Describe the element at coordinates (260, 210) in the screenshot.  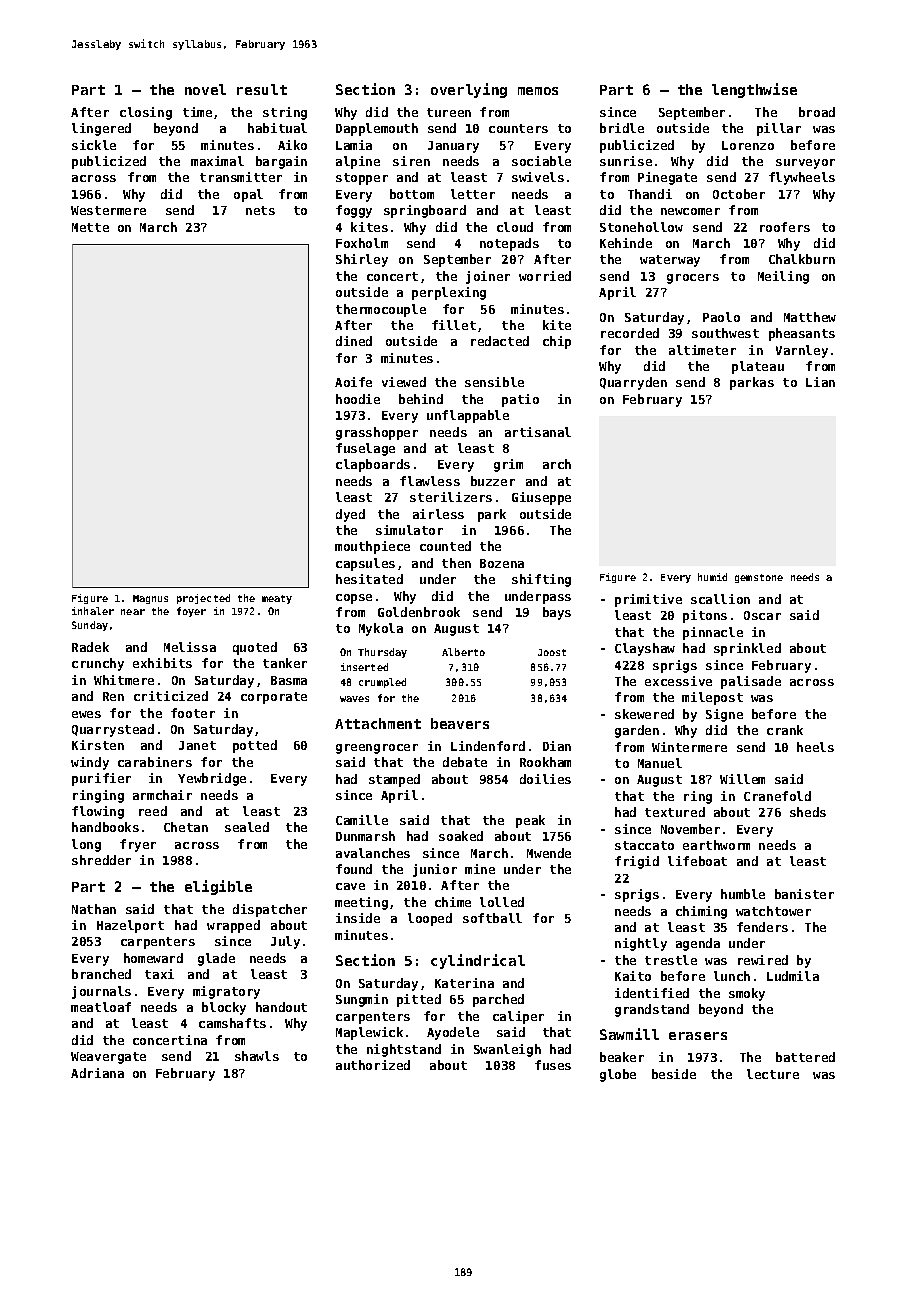
I see `nets` at that location.
